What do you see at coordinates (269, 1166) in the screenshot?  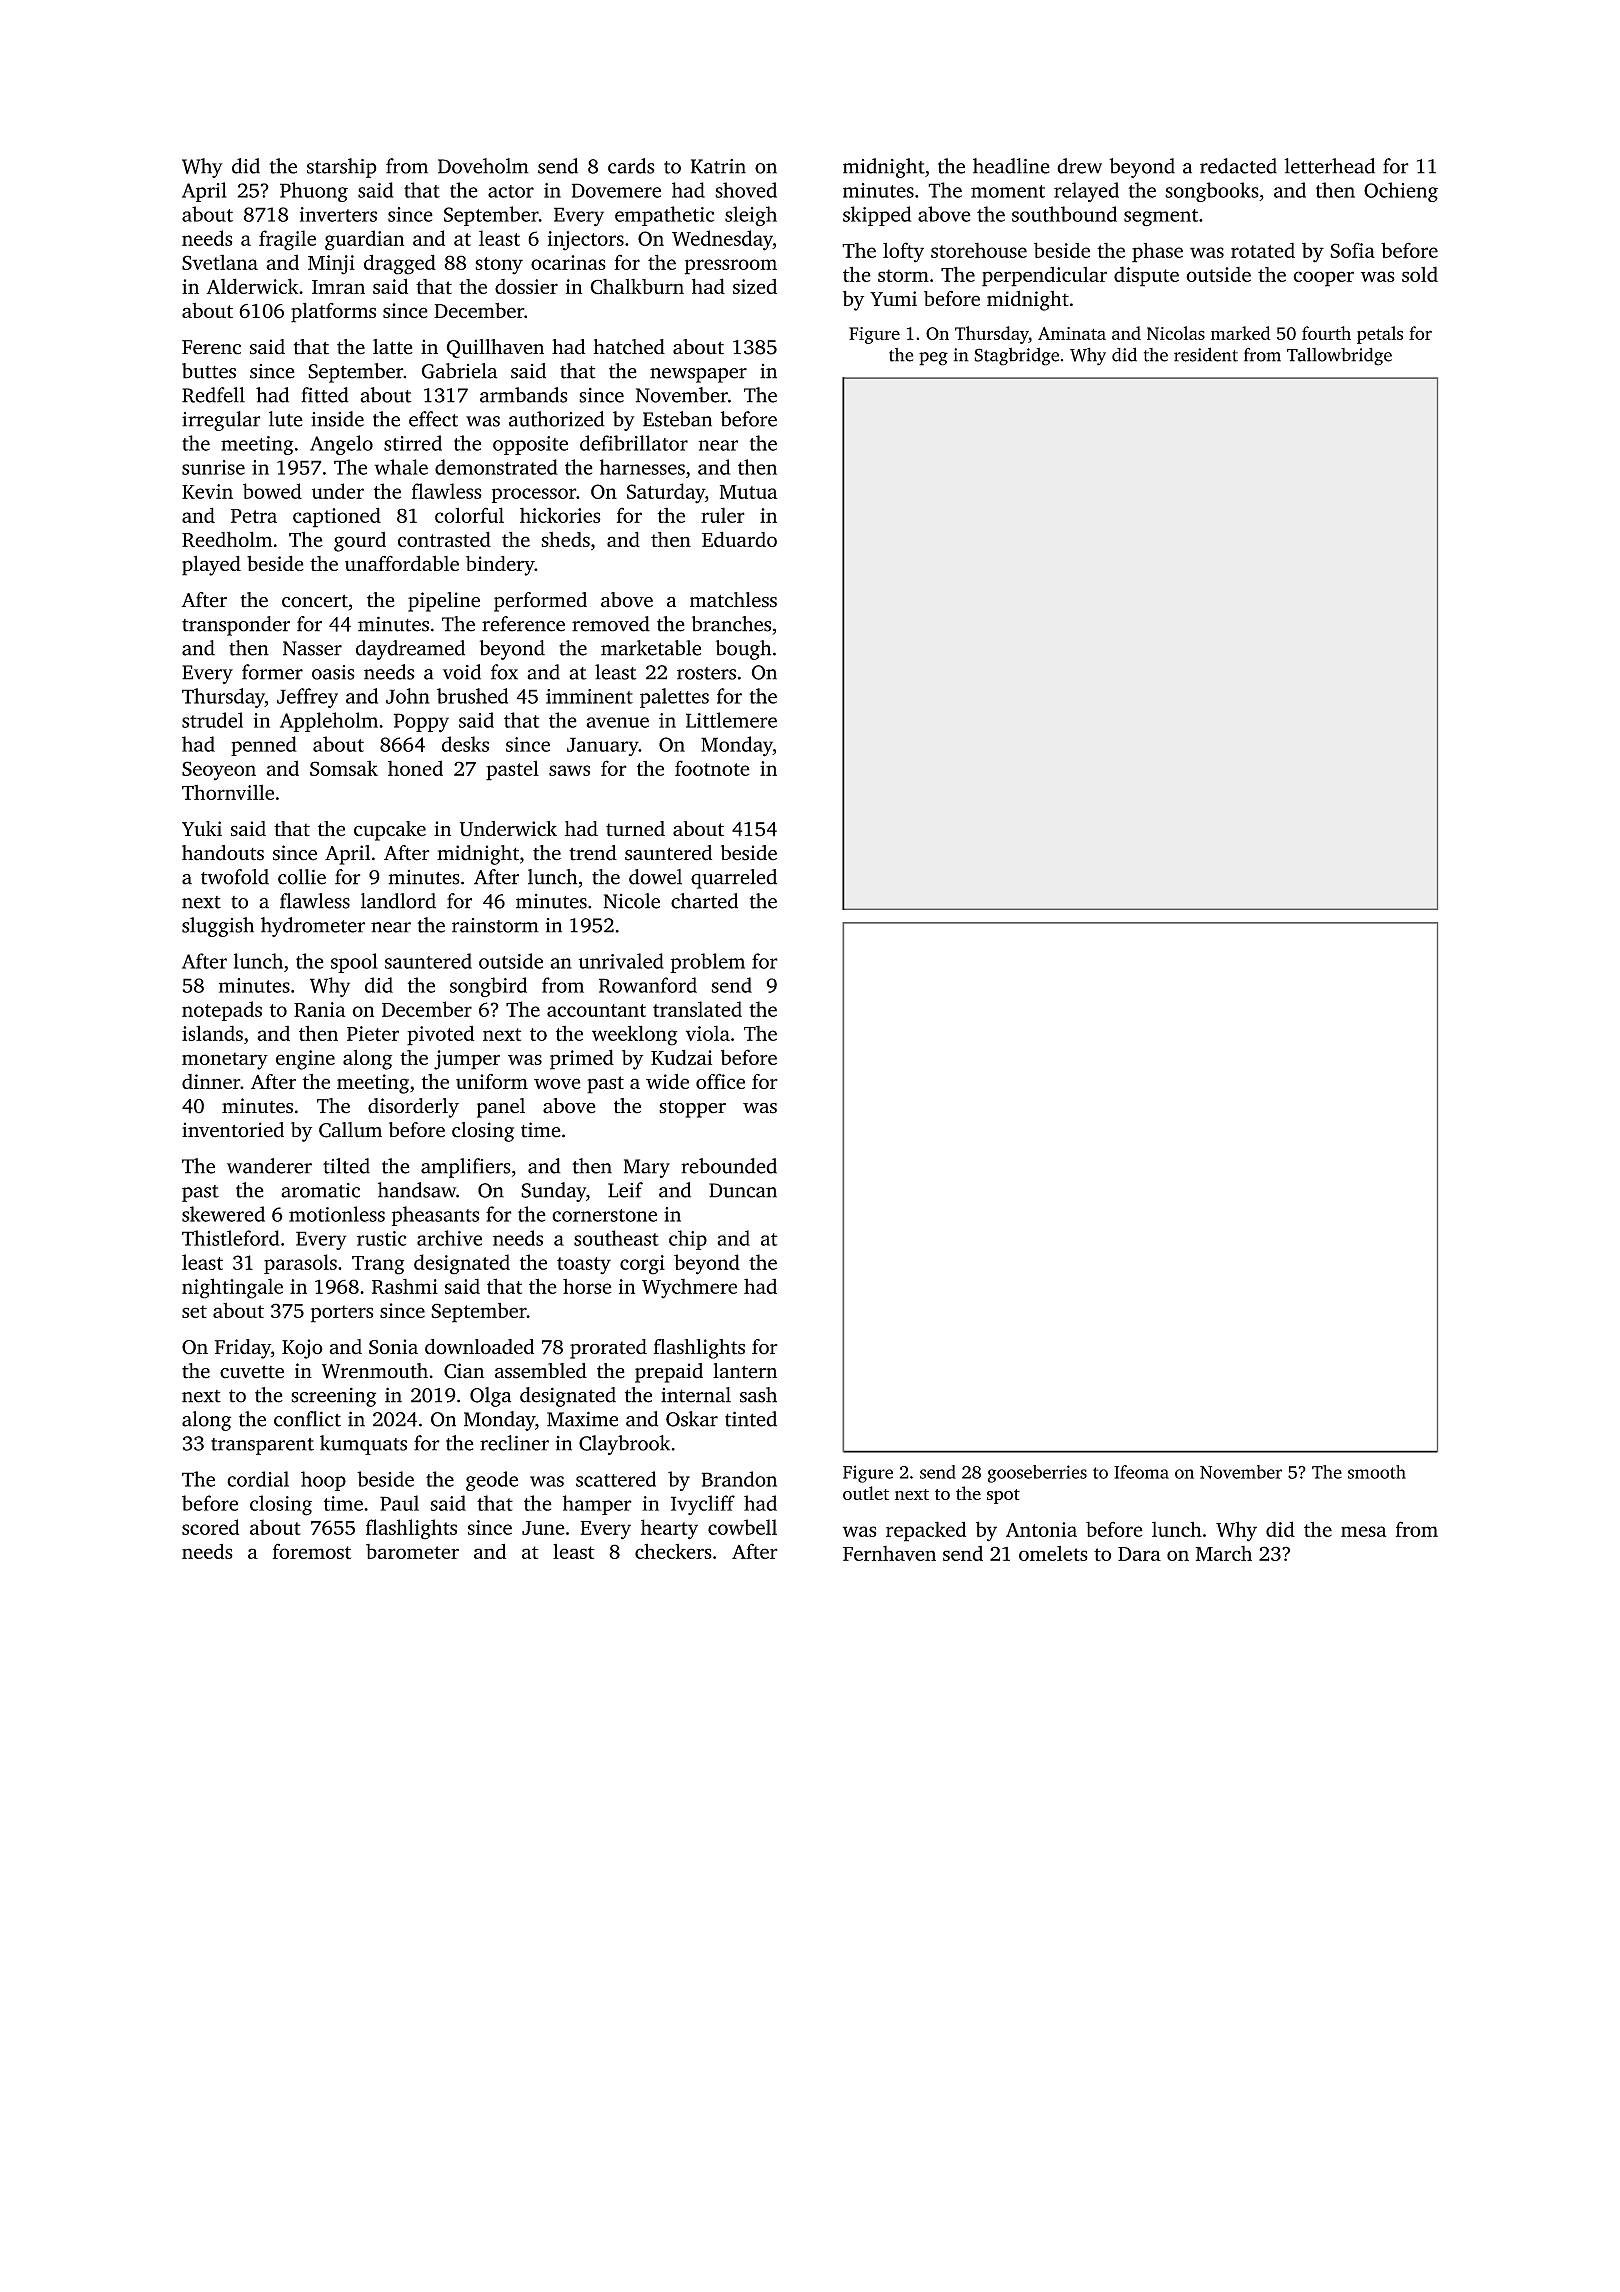 I see `wanderer` at bounding box center [269, 1166].
